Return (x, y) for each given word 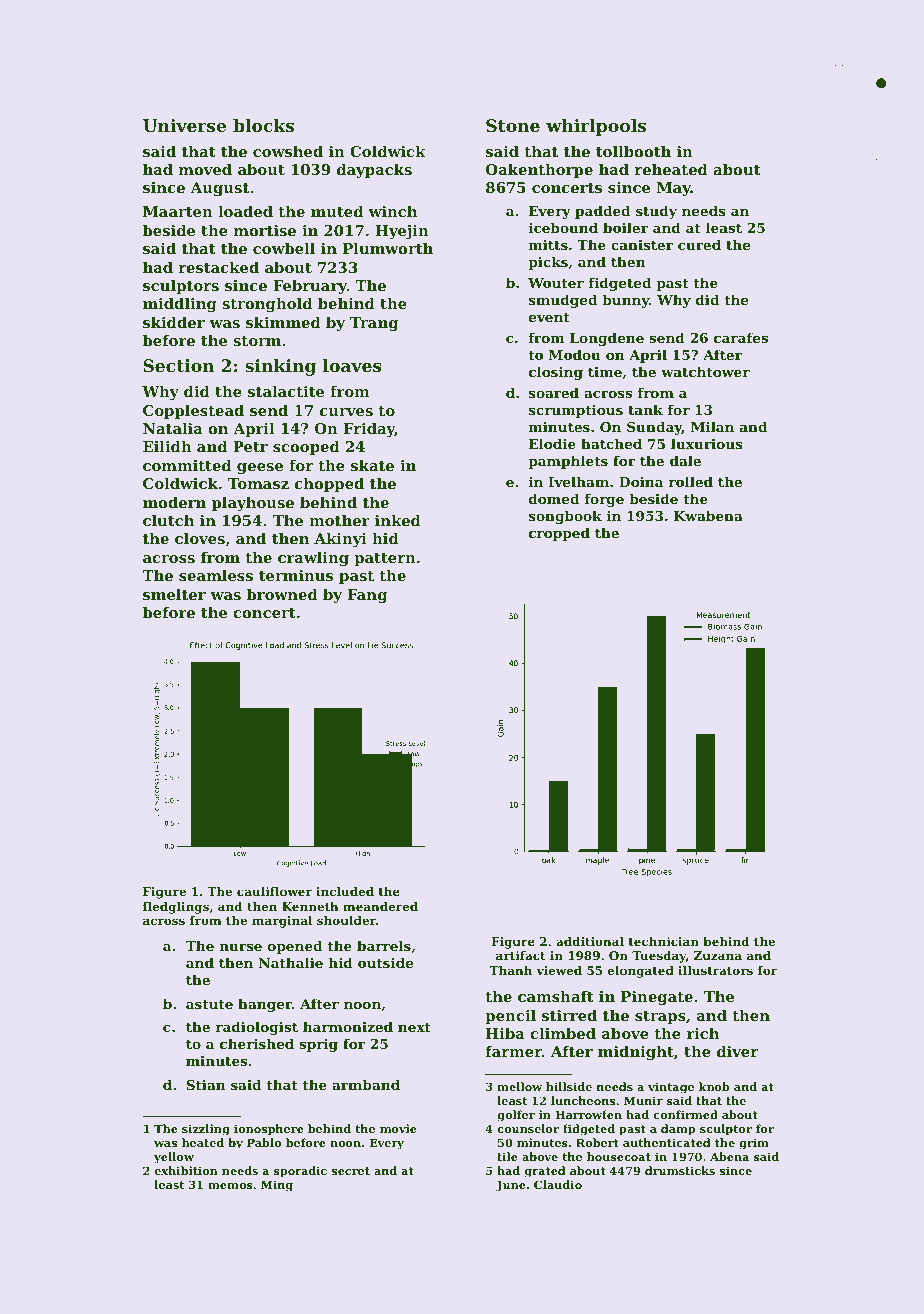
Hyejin (402, 232)
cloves (200, 538)
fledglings (176, 908)
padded (602, 212)
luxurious (707, 443)
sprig (318, 1045)
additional (590, 941)
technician (664, 941)
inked (398, 520)
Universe (184, 125)
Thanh (511, 970)
